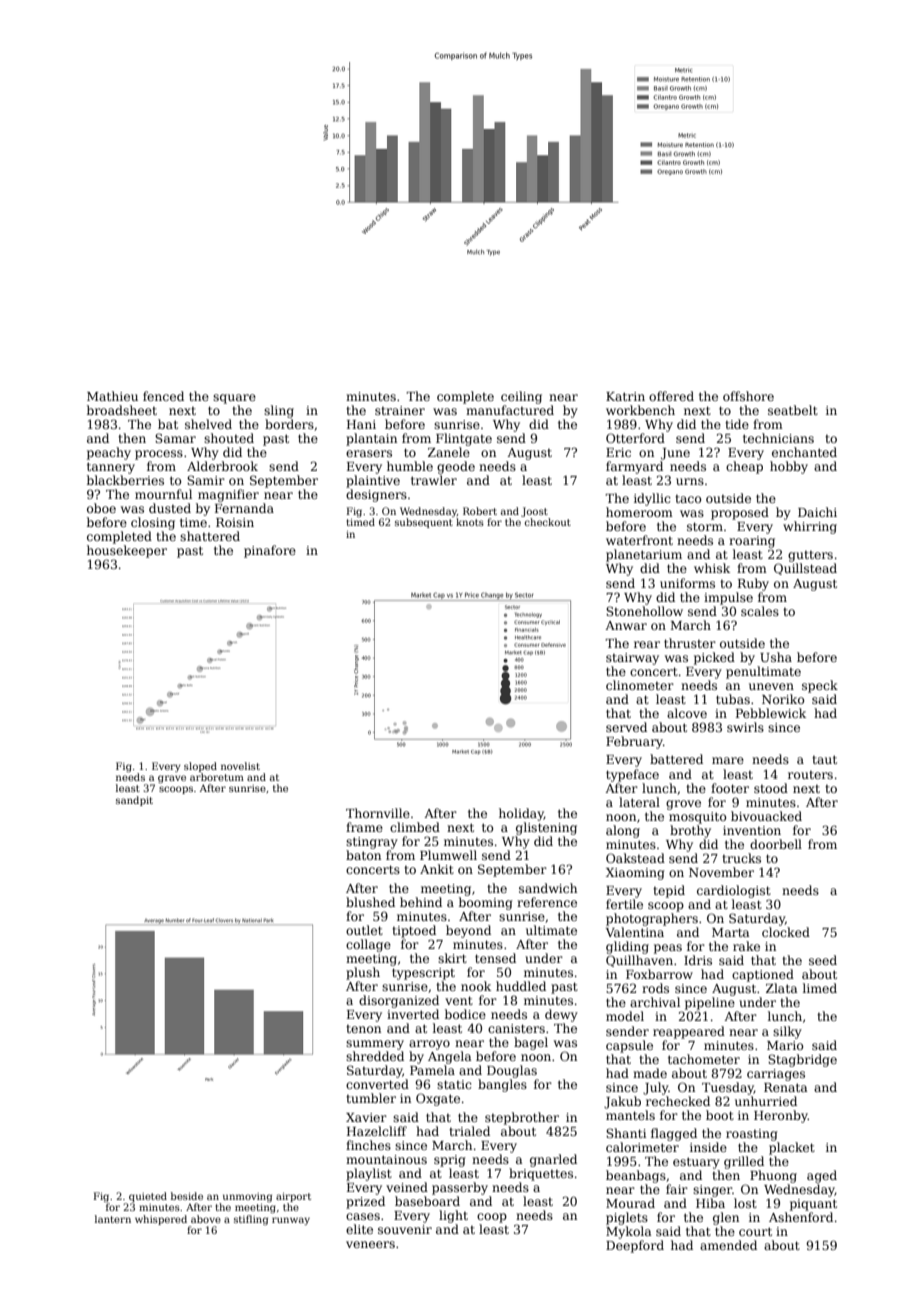 The image size is (924, 1308). Describe the element at coordinates (378, 813) in the screenshot. I see `Thornville` at that location.
